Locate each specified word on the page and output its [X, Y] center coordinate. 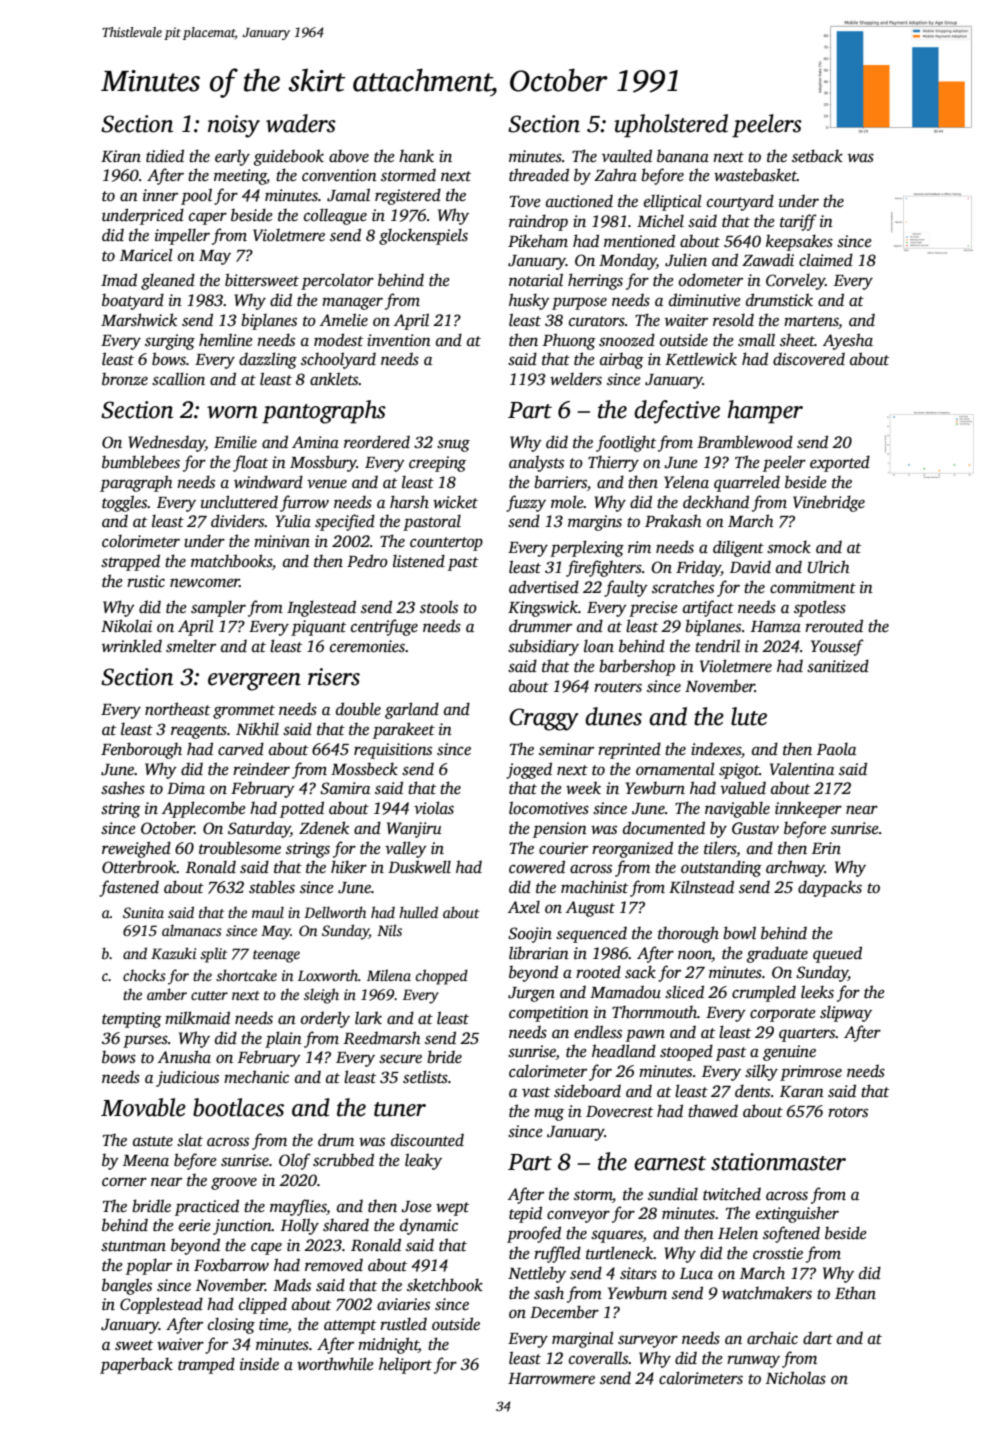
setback [817, 156]
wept [452, 1209]
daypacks [830, 888]
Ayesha [848, 341]
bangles [127, 1286]
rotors [848, 1112]
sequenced [591, 934]
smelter [191, 646]
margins [595, 523]
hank [416, 155]
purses [145, 1041]
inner [160, 195]
